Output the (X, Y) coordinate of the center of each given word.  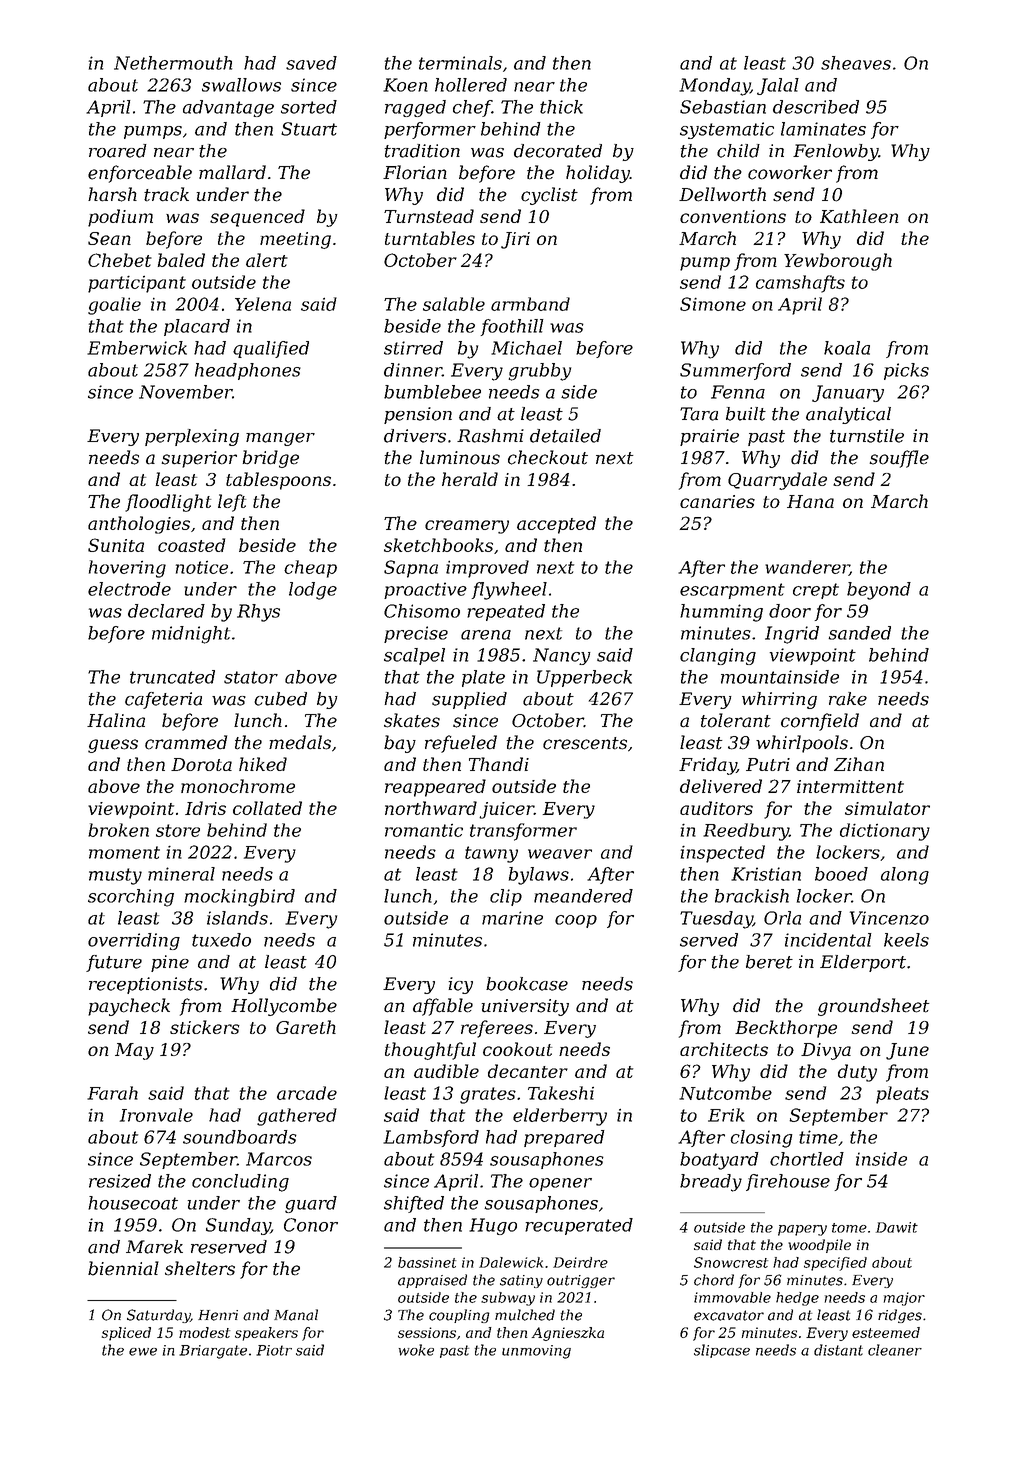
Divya (826, 1051)
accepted (556, 525)
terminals (460, 63)
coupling (459, 1316)
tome (849, 1228)
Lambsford (431, 1138)
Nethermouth (173, 63)
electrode (129, 589)
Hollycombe (284, 1007)
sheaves (856, 63)
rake (848, 699)
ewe (143, 1352)
